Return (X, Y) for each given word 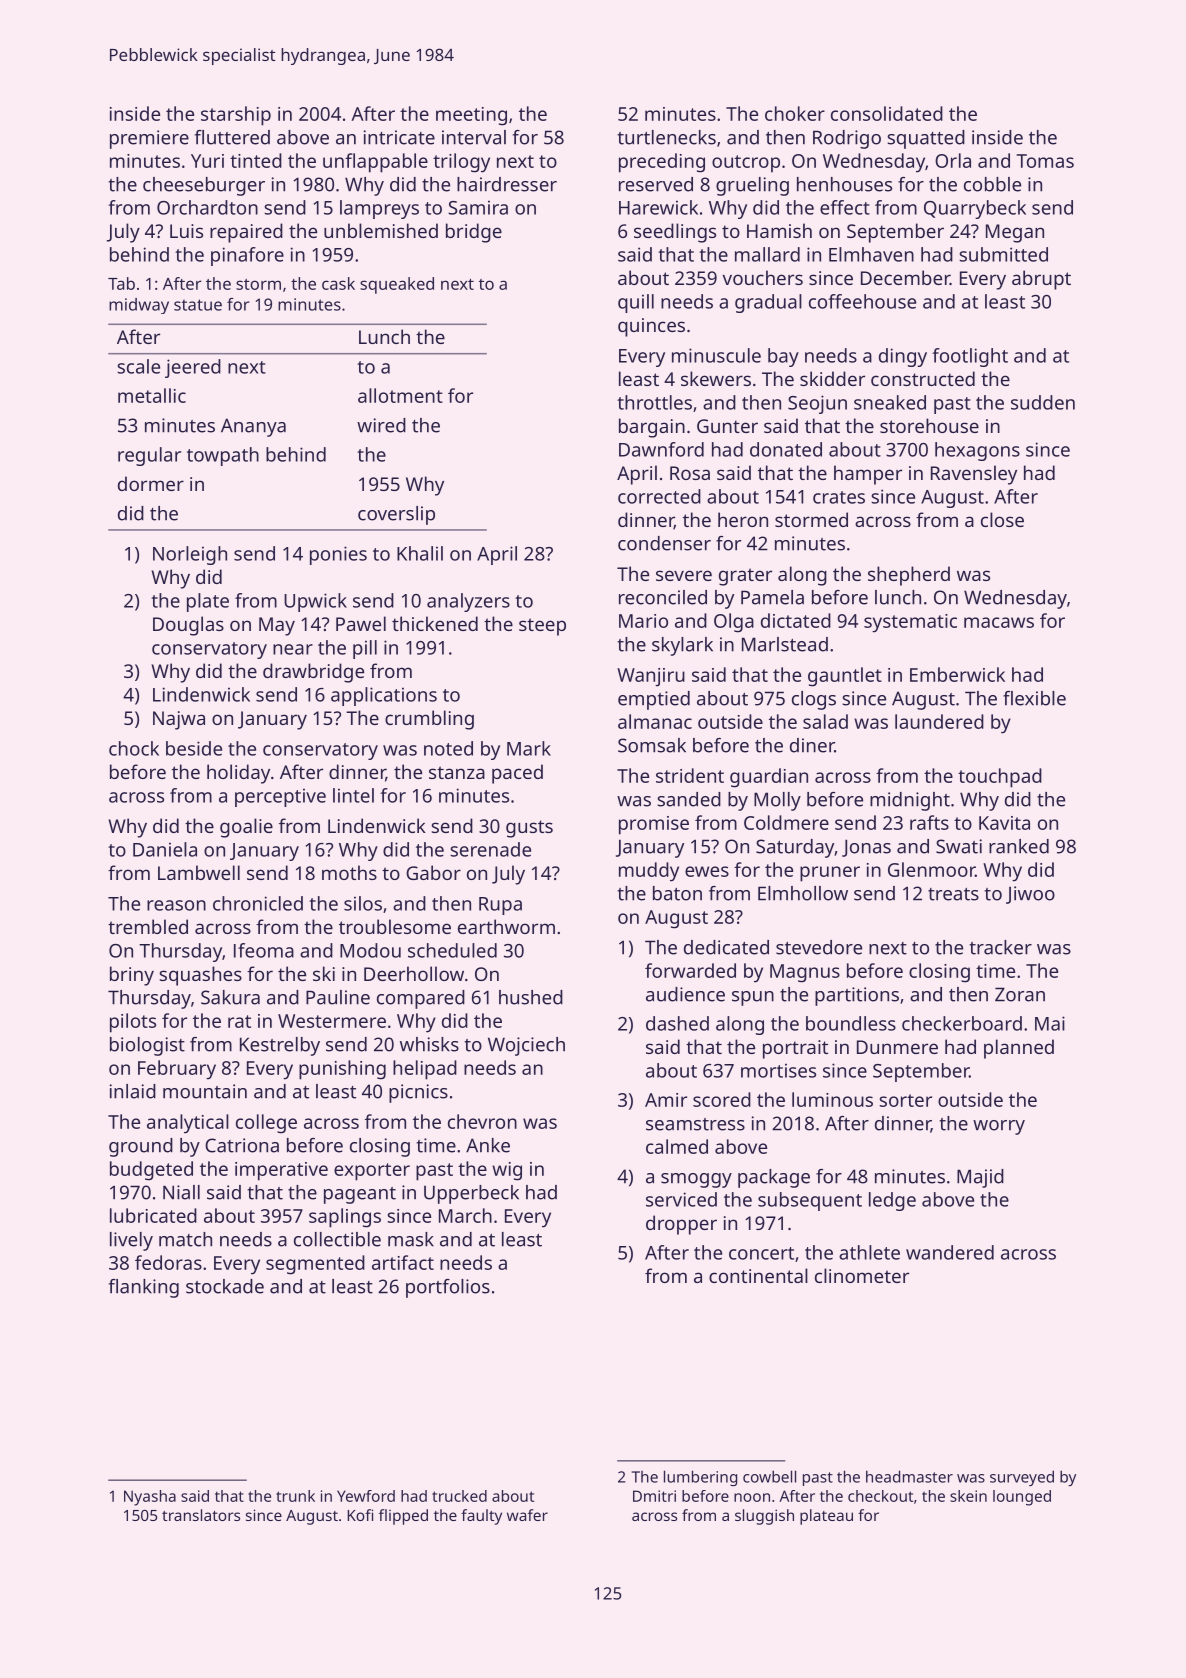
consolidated (887, 113)
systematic (910, 623)
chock (134, 748)
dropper (681, 1225)
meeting (471, 116)
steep (542, 627)
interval (474, 137)
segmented (315, 1265)
